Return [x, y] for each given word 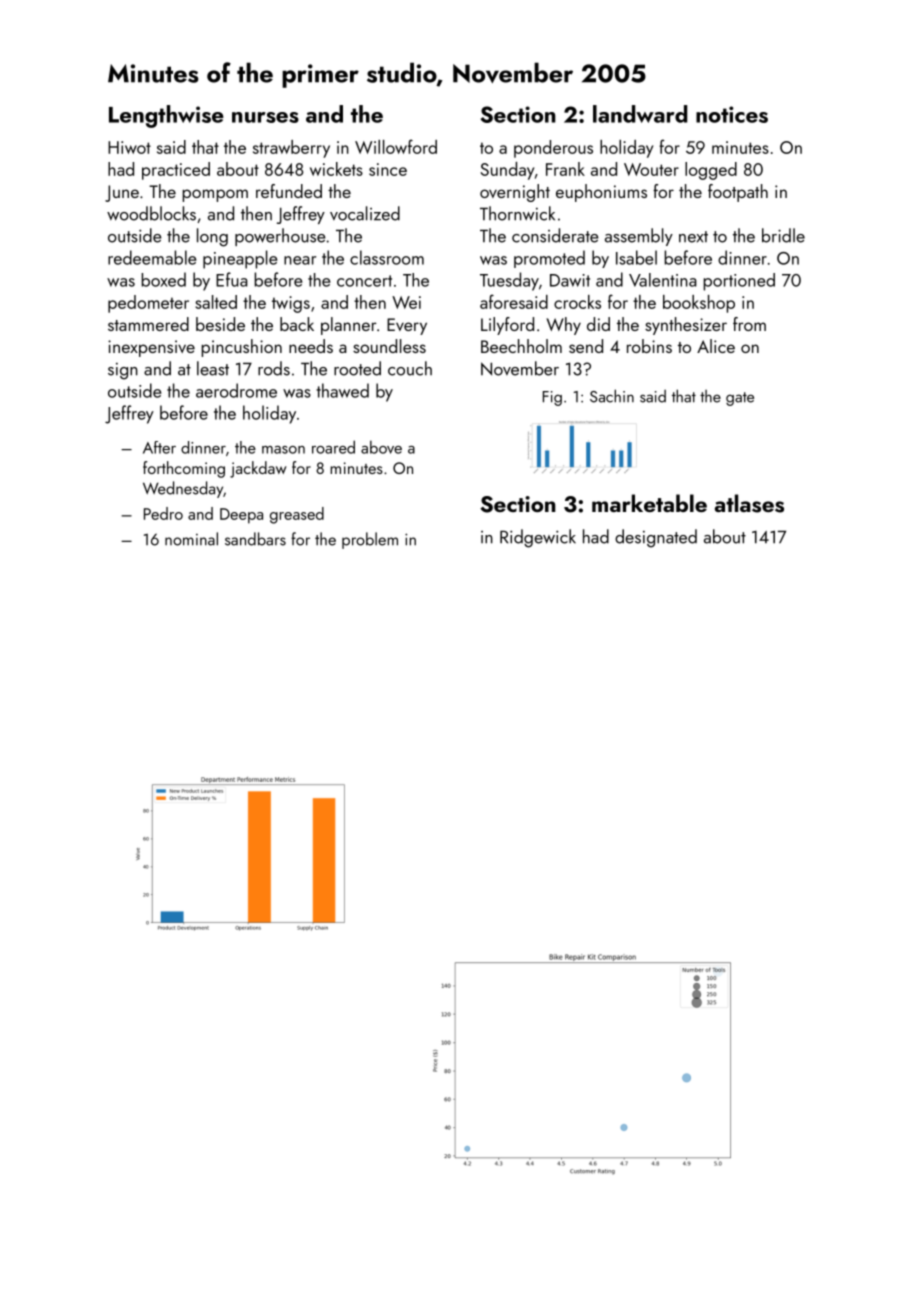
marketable [649, 503]
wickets [336, 169]
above [381, 447]
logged [711, 171]
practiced [176, 171]
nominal [191, 539]
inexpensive [151, 348]
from [749, 324]
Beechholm [521, 346]
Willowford [396, 146]
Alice [716, 346]
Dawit [570, 280]
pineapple [240, 259]
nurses [265, 117]
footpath [738, 193]
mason [283, 450]
